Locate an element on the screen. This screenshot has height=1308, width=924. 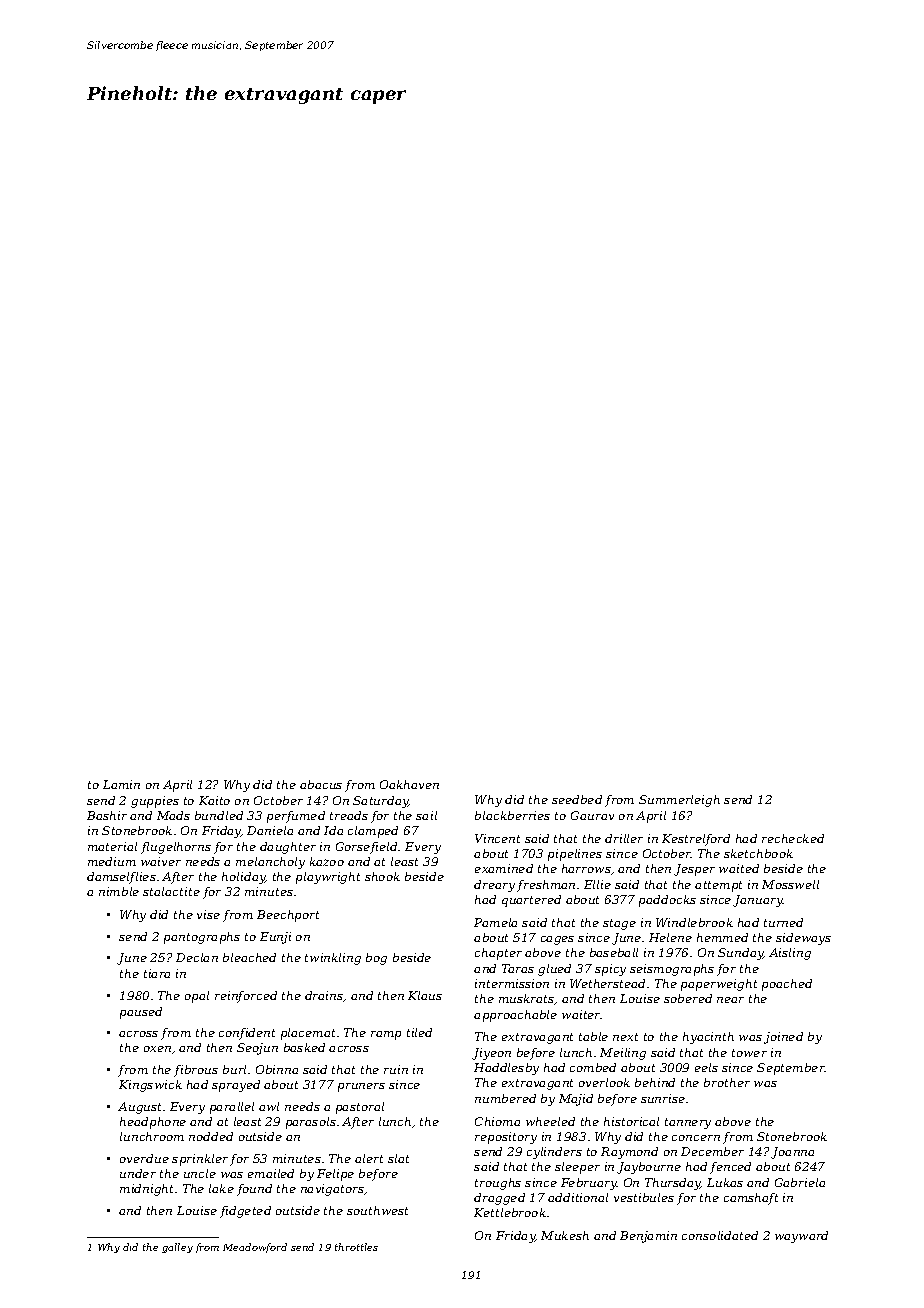
Felipe is located at coordinates (335, 1175).
